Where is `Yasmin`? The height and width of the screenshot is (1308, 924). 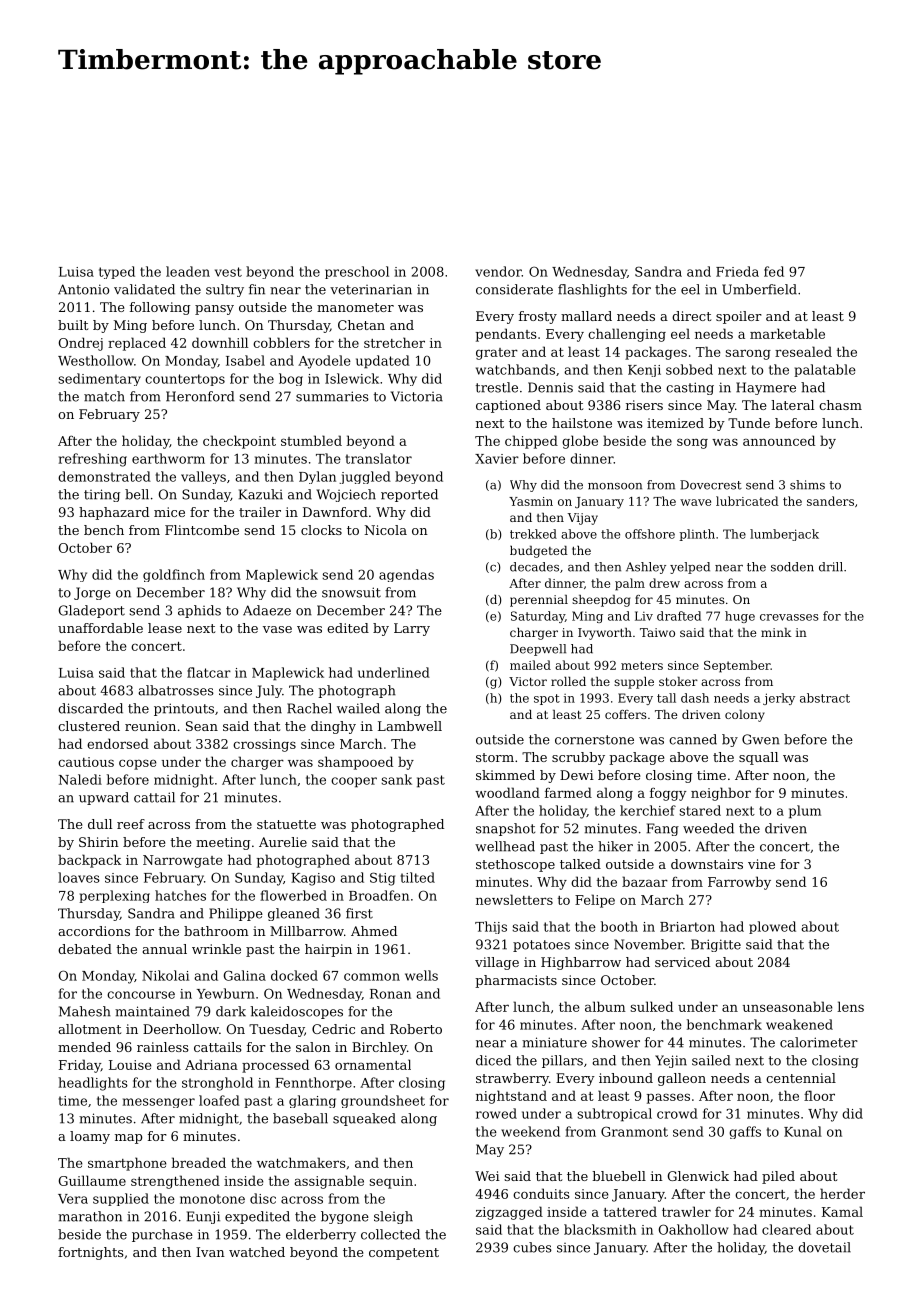 Yasmin is located at coordinates (531, 501).
